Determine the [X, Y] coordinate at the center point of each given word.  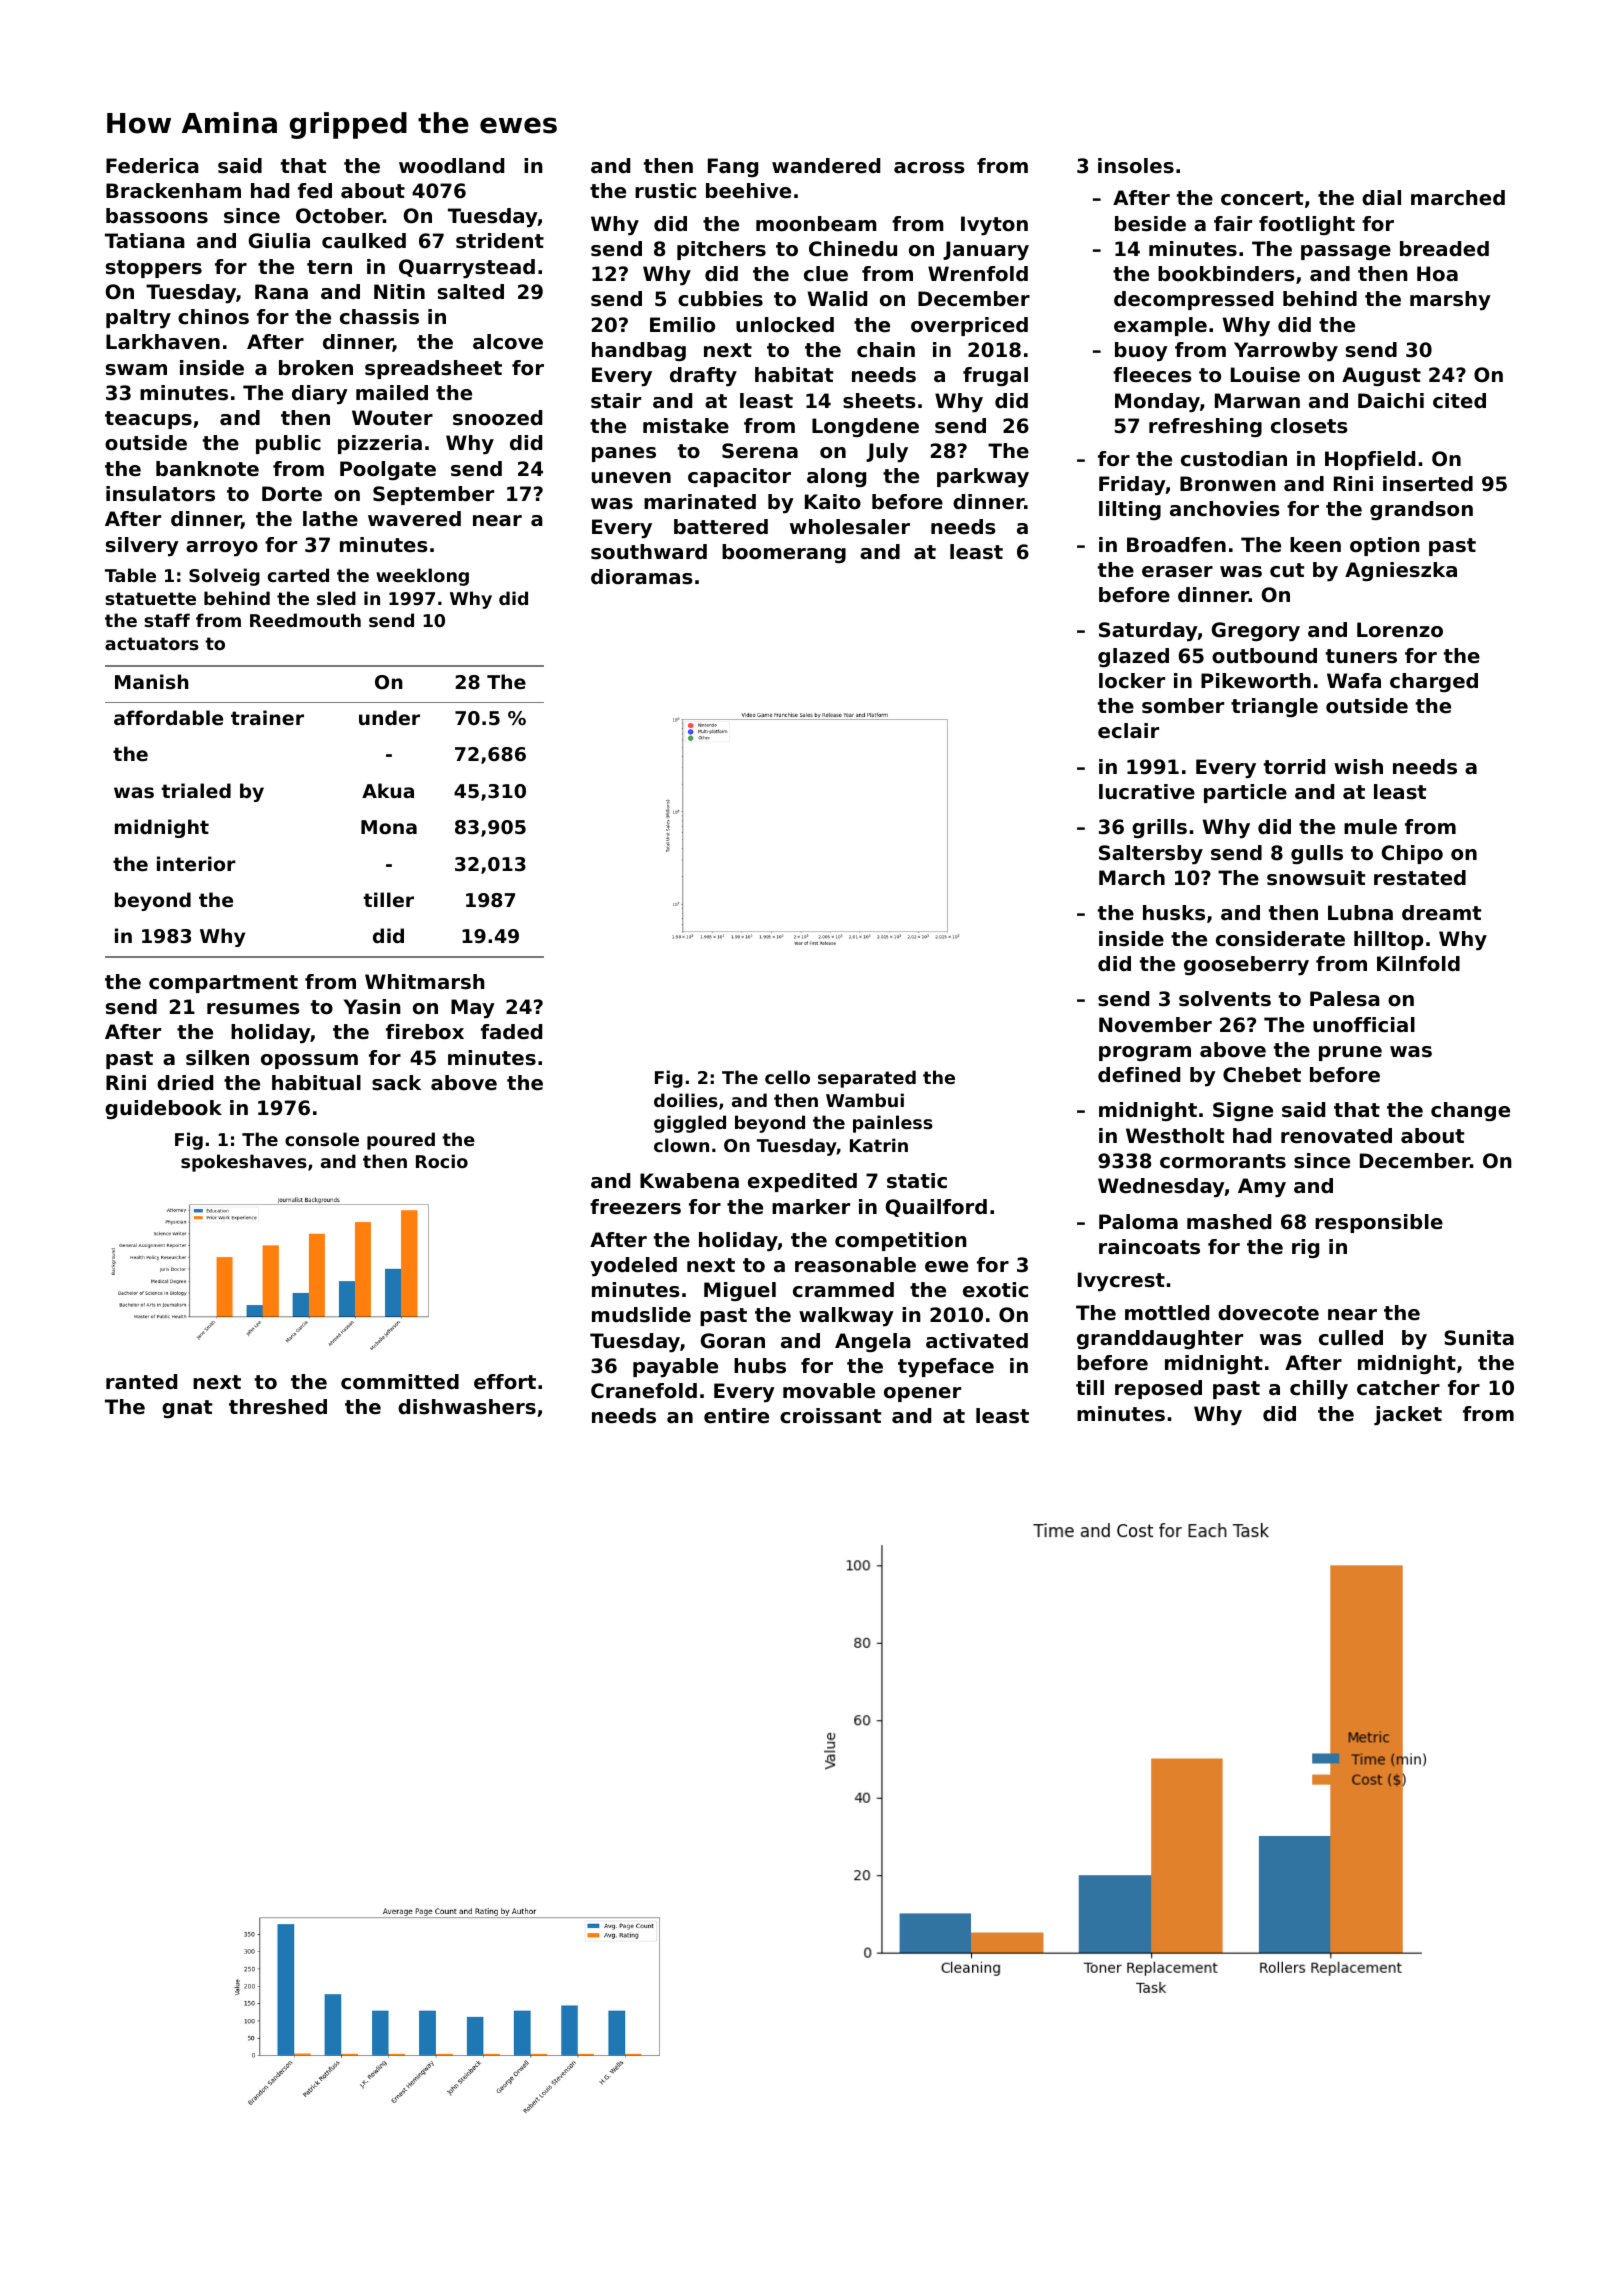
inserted [1428, 484]
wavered [414, 519]
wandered [826, 166]
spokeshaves [244, 1163]
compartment [223, 984]
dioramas [642, 577]
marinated [700, 502]
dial [1381, 198]
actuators [152, 643]
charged [1434, 682]
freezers [635, 1207]
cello [787, 1077]
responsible [1379, 1223]
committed [400, 1382]
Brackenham [173, 191]
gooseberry [1246, 966]
